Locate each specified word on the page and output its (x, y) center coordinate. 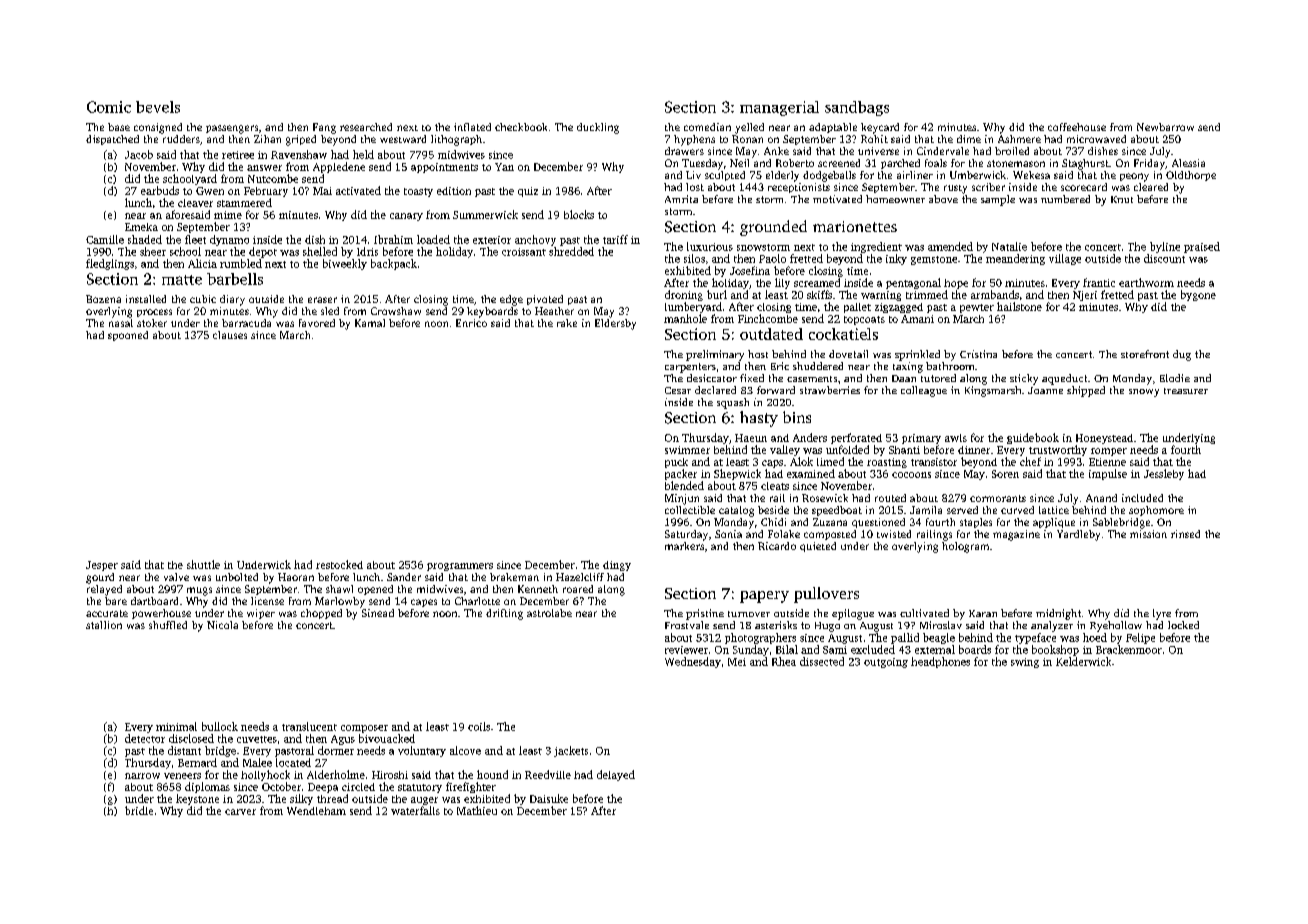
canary (406, 217)
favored (317, 323)
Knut (1122, 199)
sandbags (857, 108)
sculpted (725, 176)
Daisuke (549, 798)
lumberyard (693, 307)
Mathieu (477, 810)
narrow (142, 776)
